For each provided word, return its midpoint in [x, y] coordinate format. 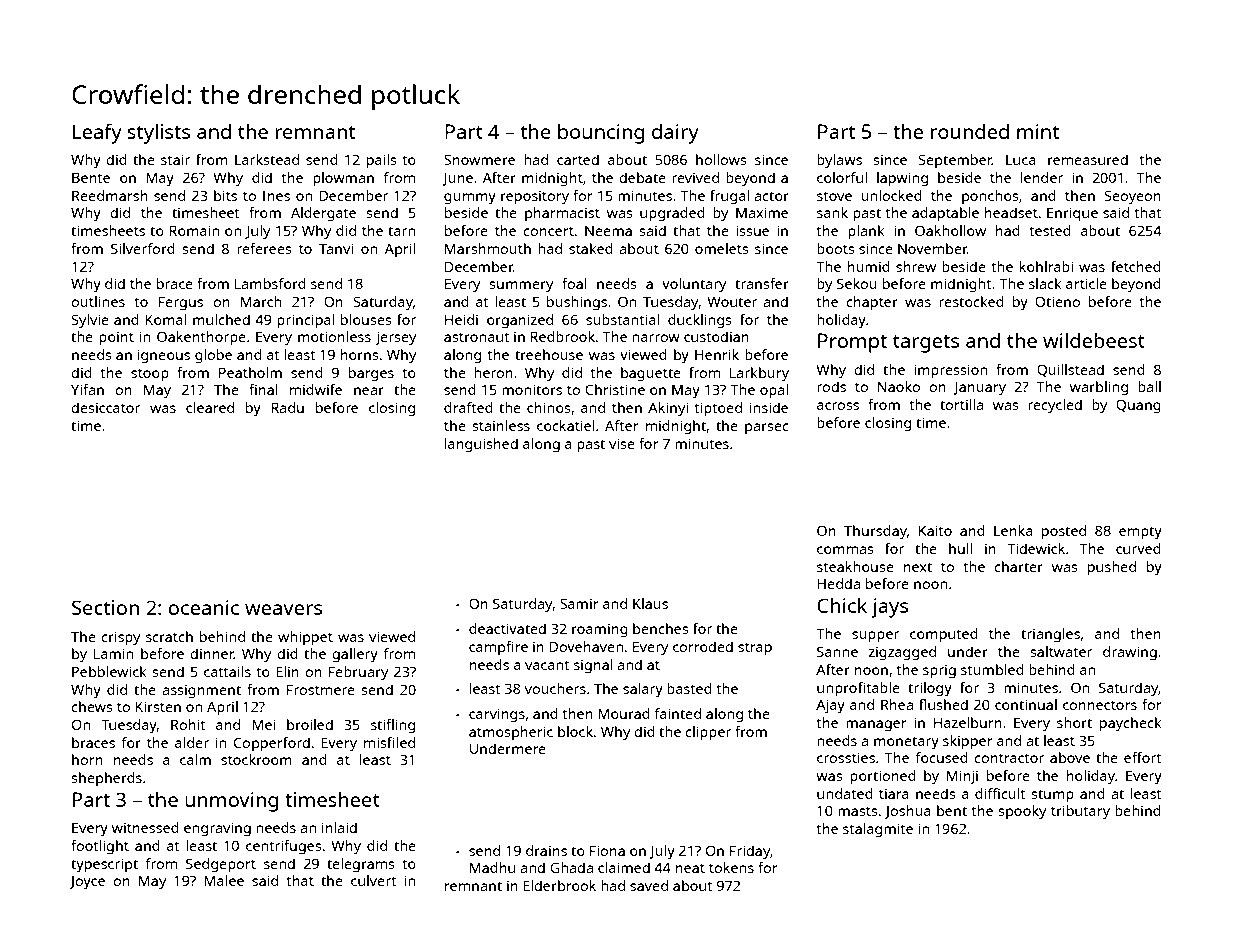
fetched [1136, 266]
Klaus [650, 603]
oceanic [203, 607]
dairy [675, 134]
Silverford [143, 248]
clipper [708, 733]
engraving [217, 829]
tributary [1080, 812]
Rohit [188, 724]
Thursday [875, 532]
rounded [970, 131]
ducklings [700, 321]
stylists [158, 133]
